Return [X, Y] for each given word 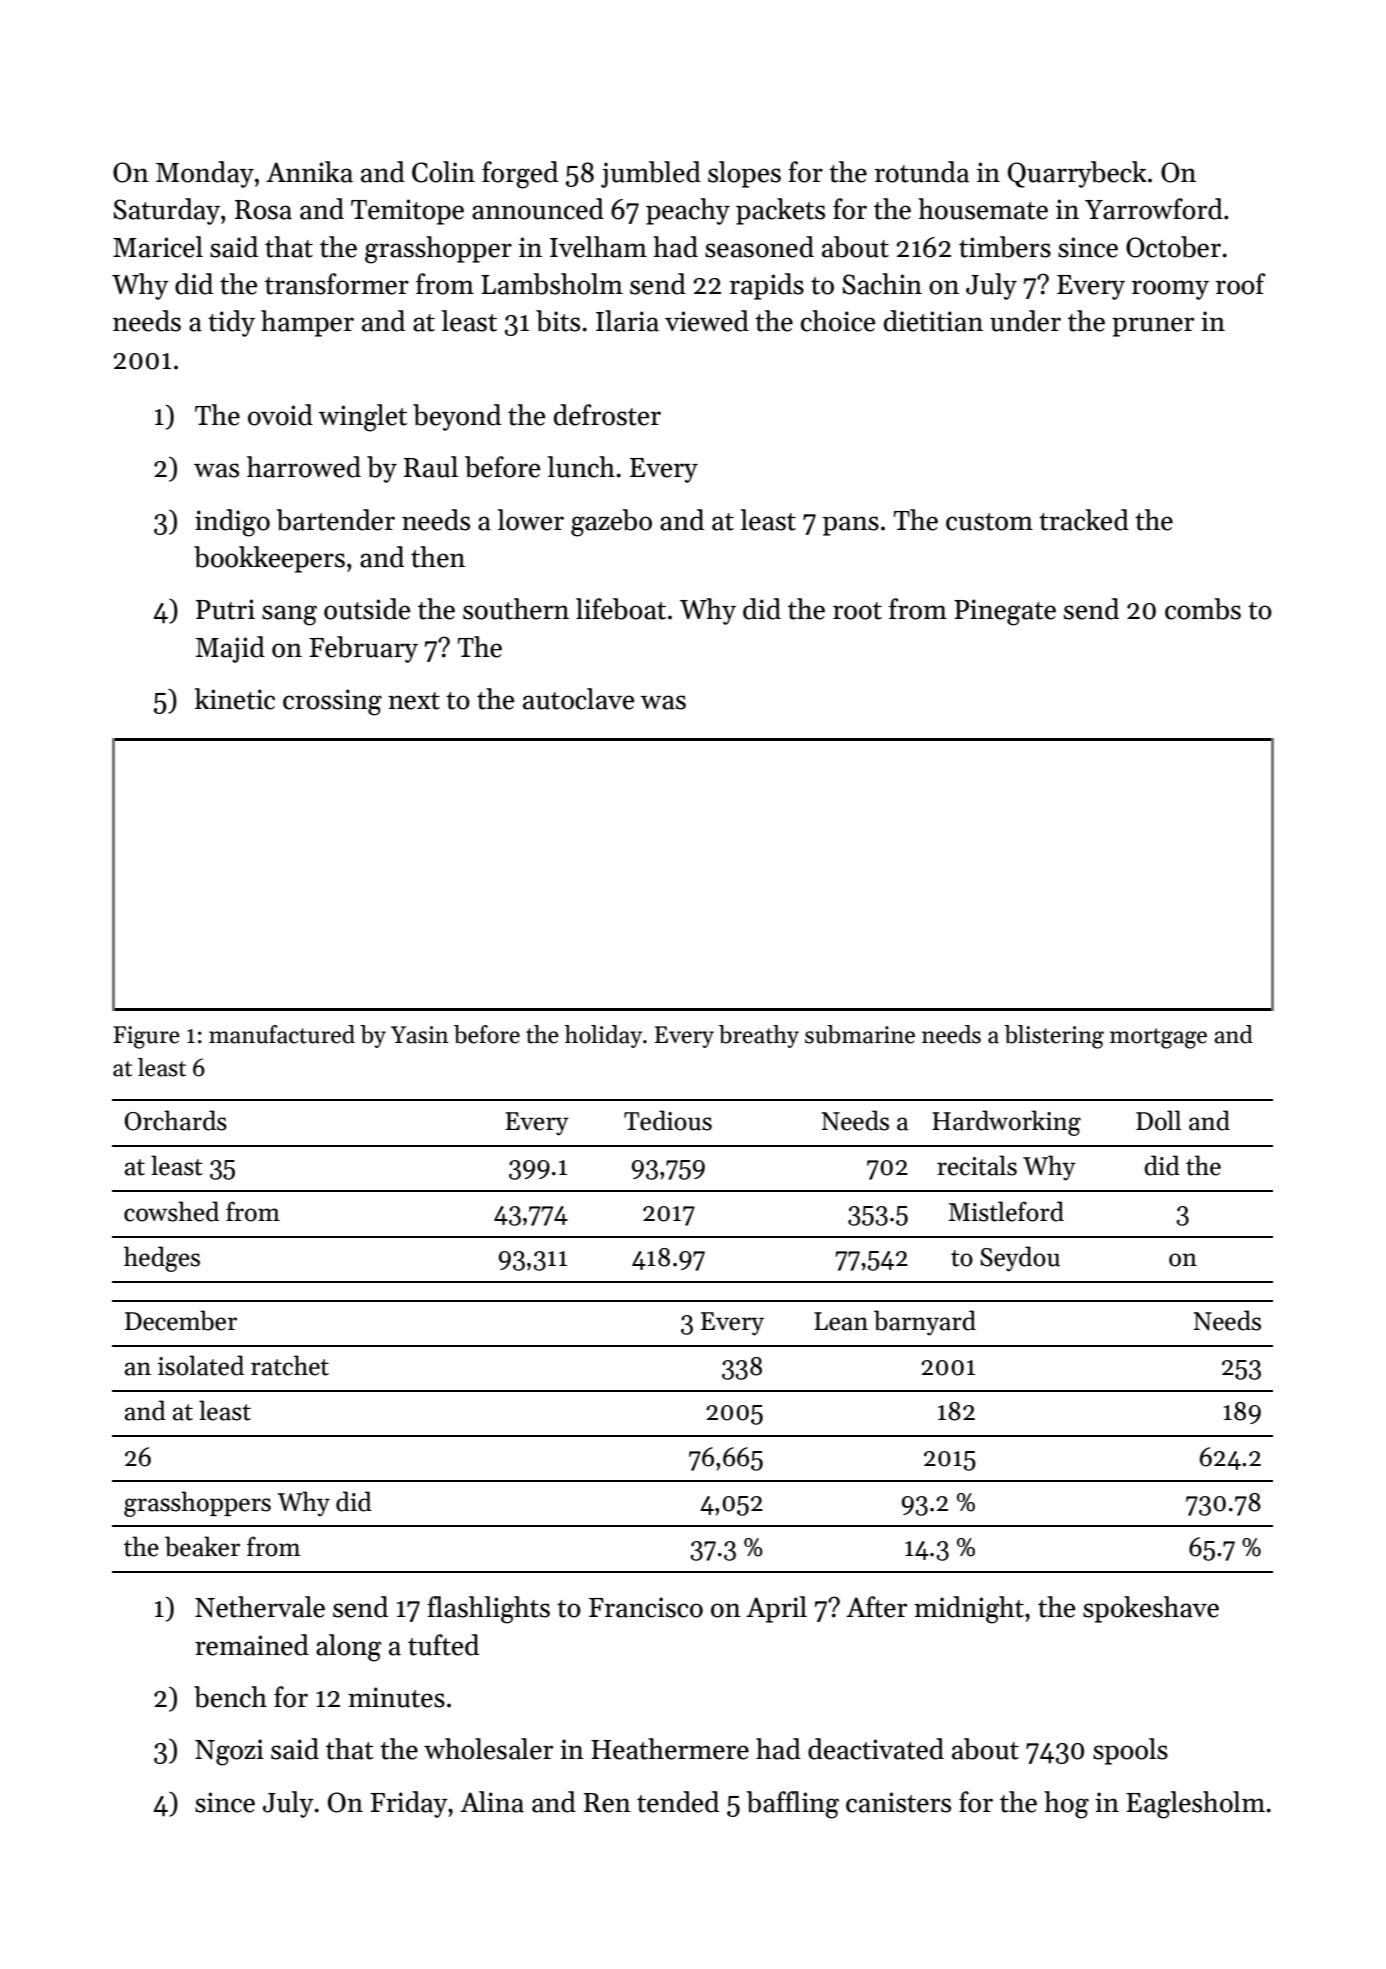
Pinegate [1005, 612]
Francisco [646, 1607]
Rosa [263, 210]
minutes [396, 1697]
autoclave [579, 699]
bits [558, 321]
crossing [332, 702]
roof [1240, 284]
